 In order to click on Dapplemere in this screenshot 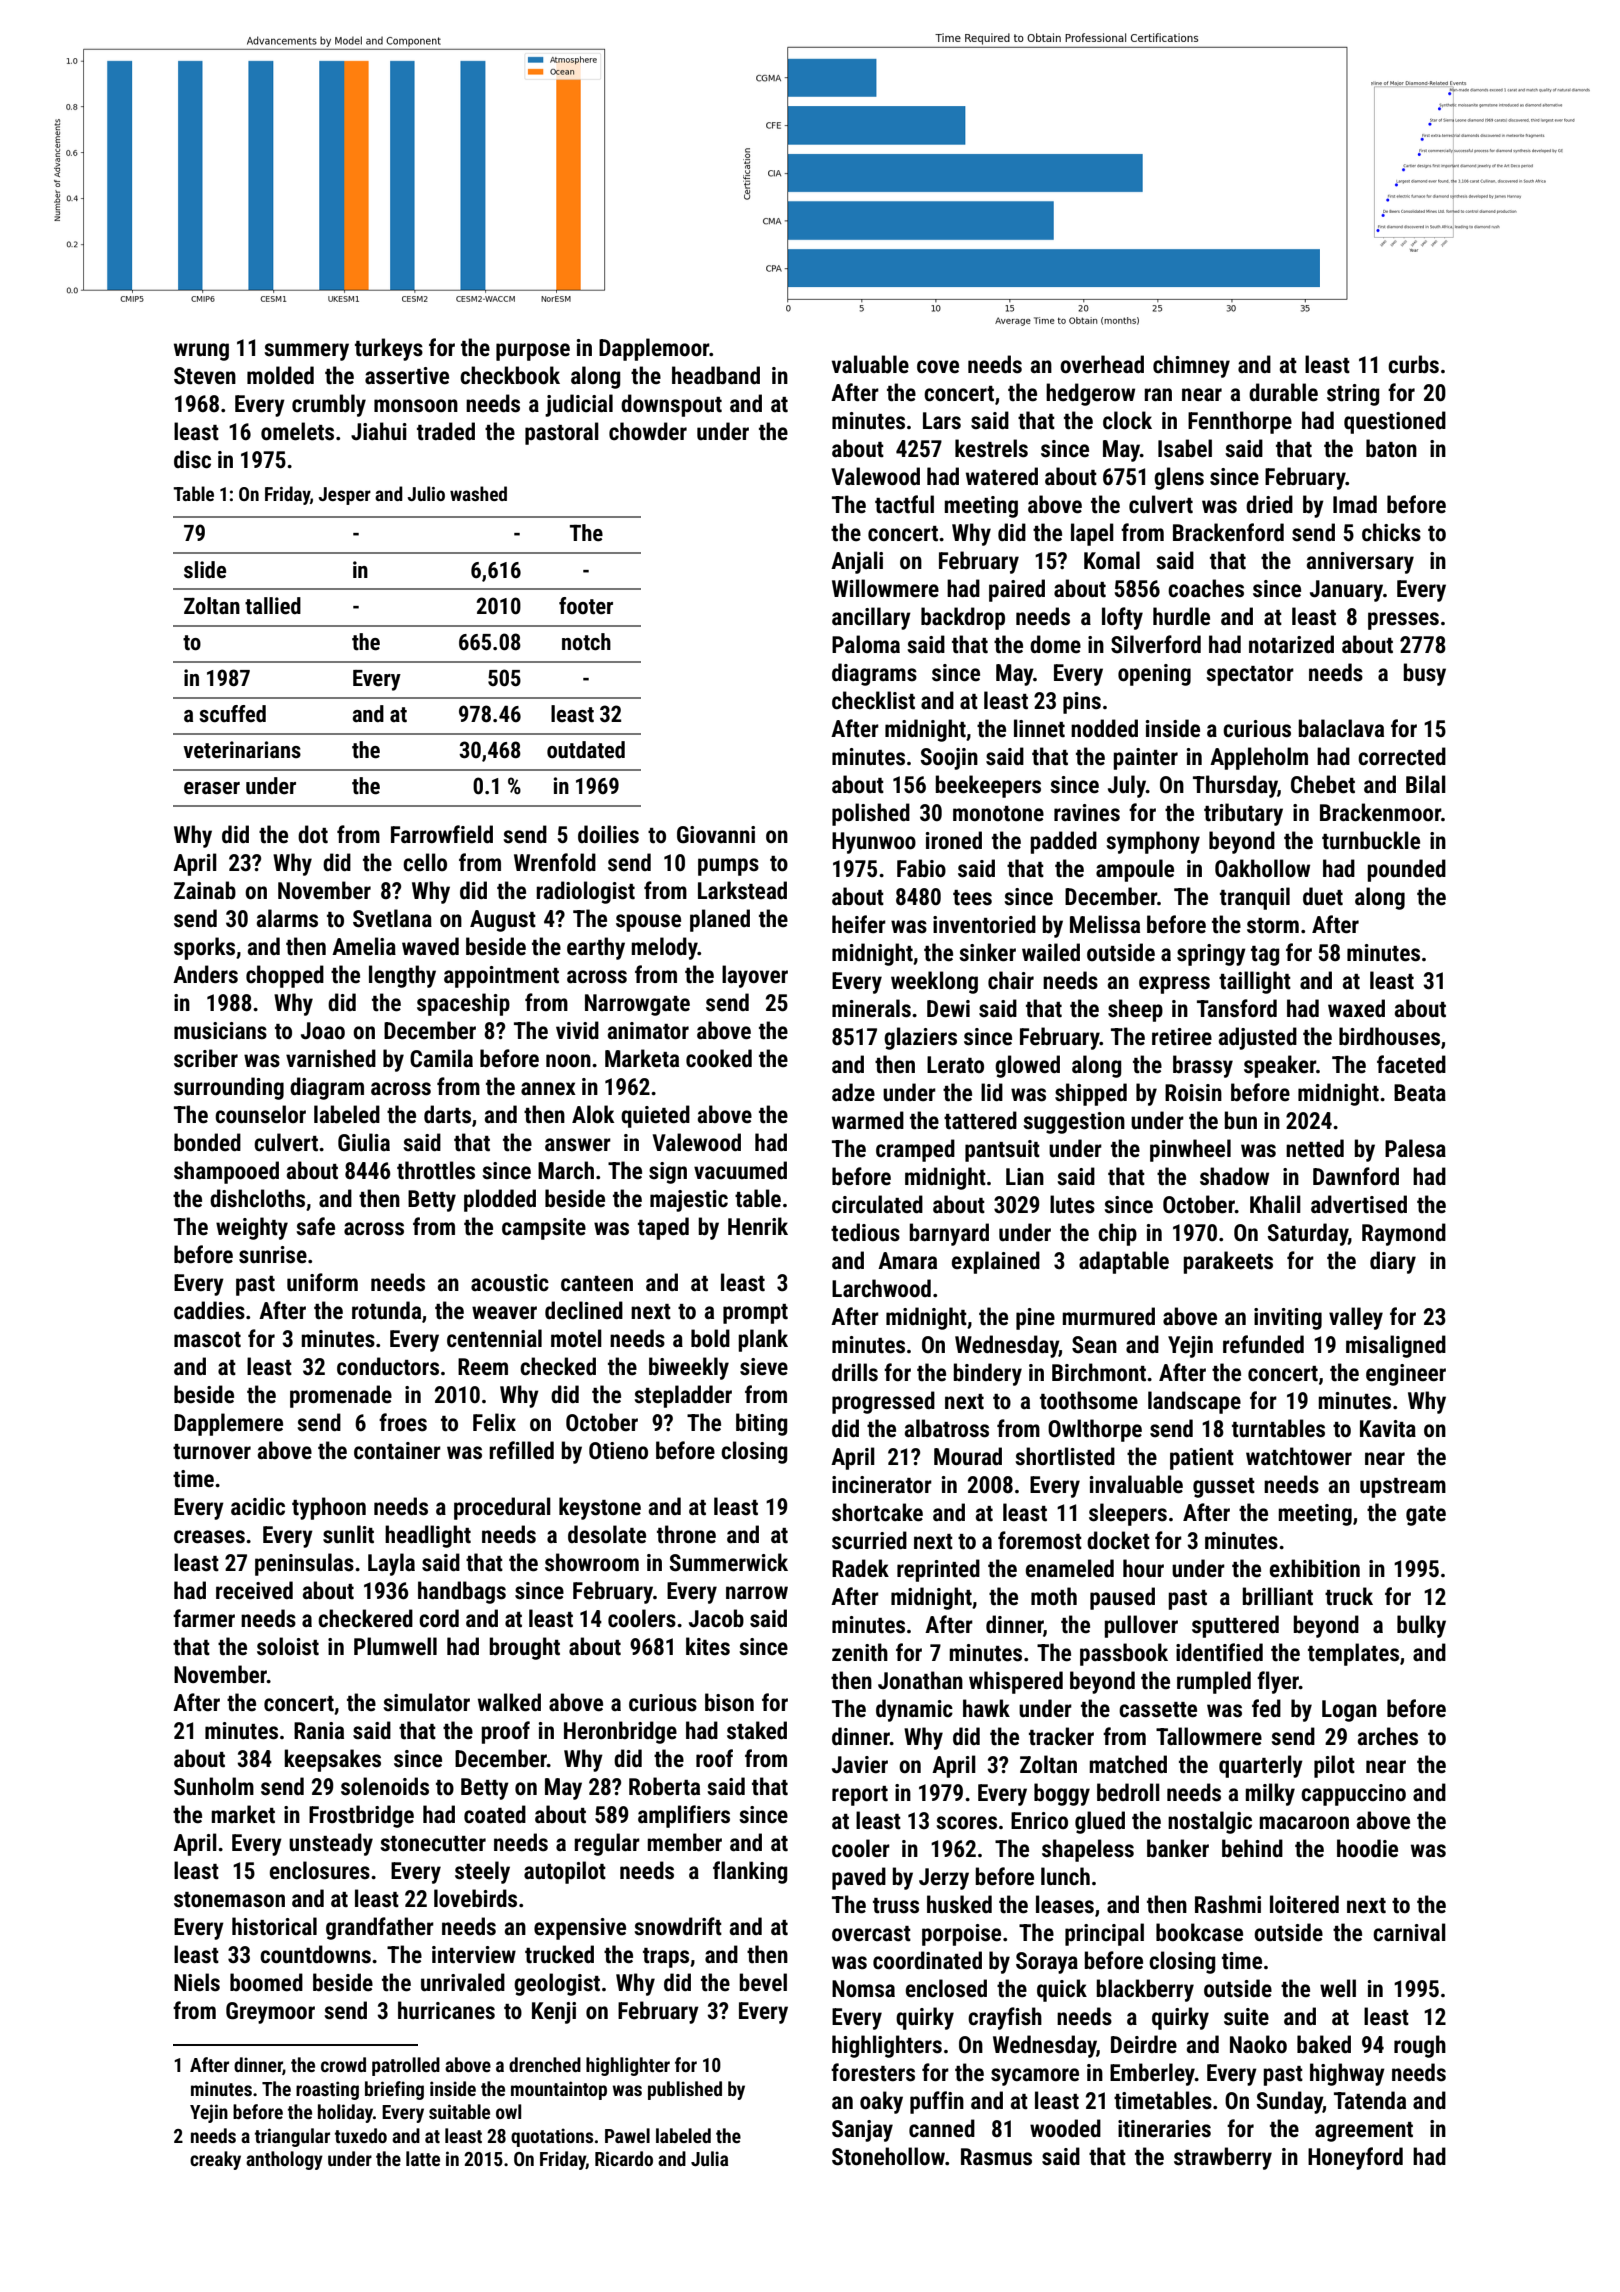, I will do `click(228, 1424)`.
